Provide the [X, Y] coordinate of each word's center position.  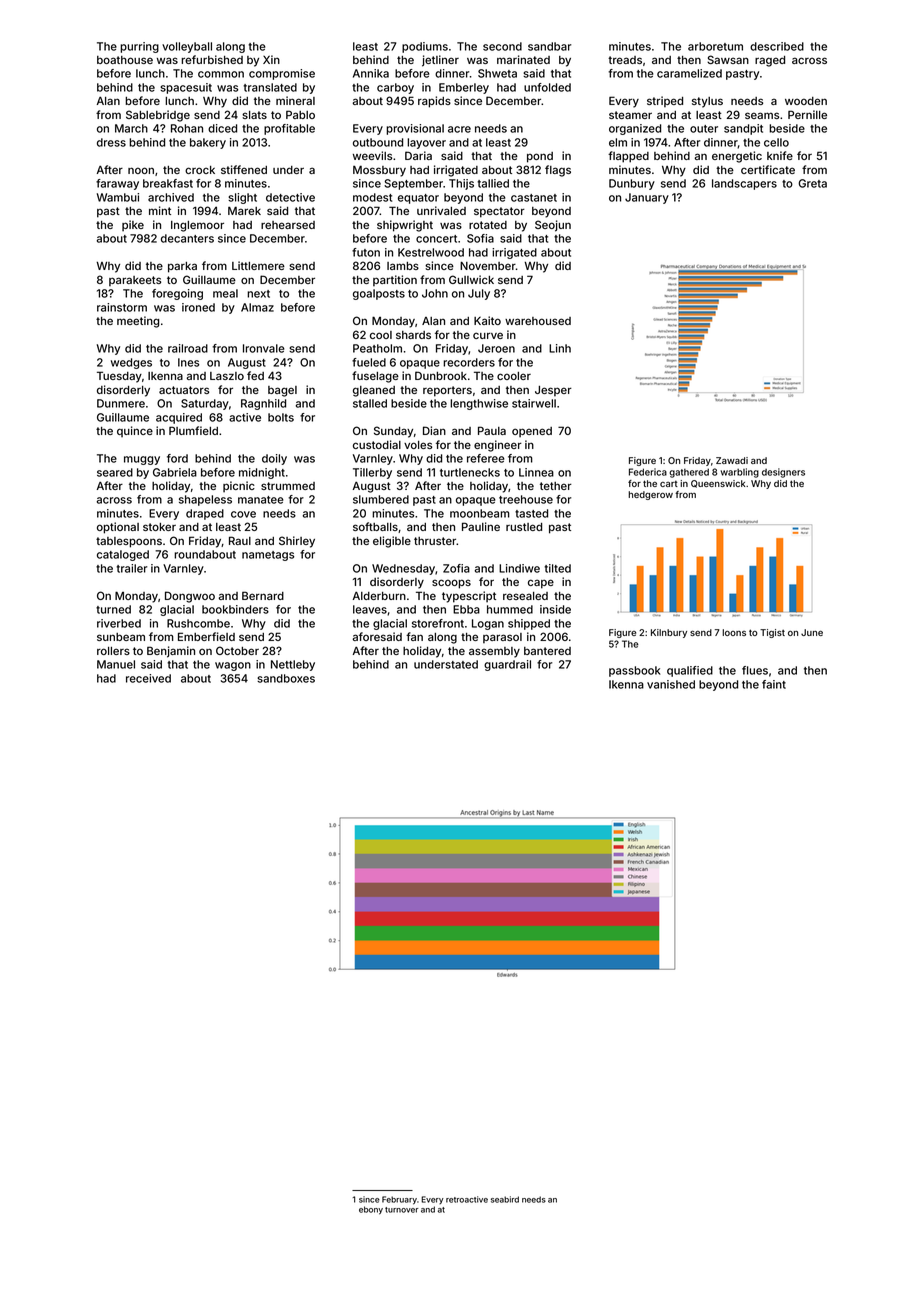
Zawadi [732, 460]
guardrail [507, 665]
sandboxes [286, 678]
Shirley [297, 542]
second [502, 46]
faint [774, 684]
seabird [505, 1199]
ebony [371, 1210]
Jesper [553, 391]
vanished [671, 684]
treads [625, 60]
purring [139, 47]
